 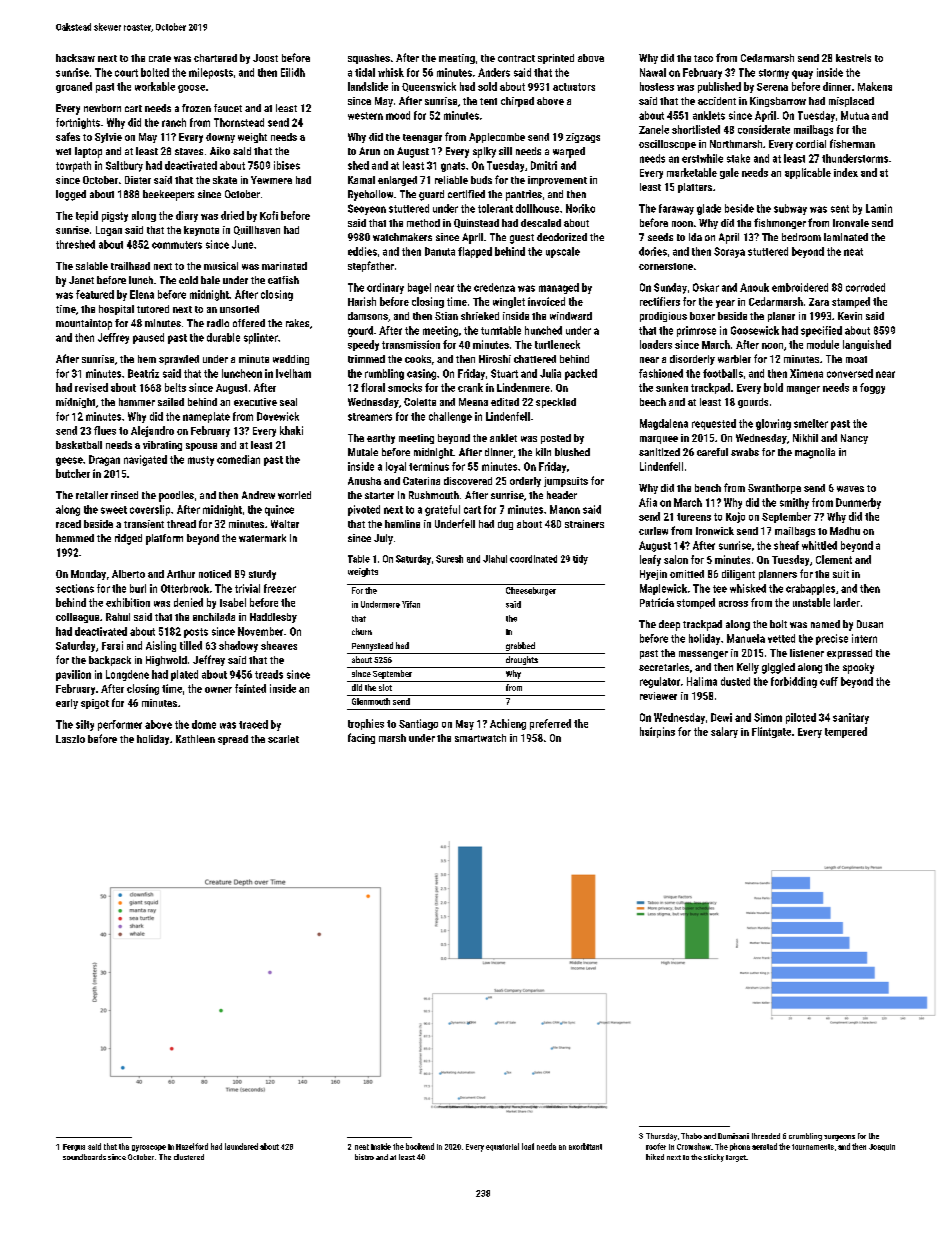 What do you see at coordinates (794, 503) in the document?
I see `smithy` at bounding box center [794, 503].
